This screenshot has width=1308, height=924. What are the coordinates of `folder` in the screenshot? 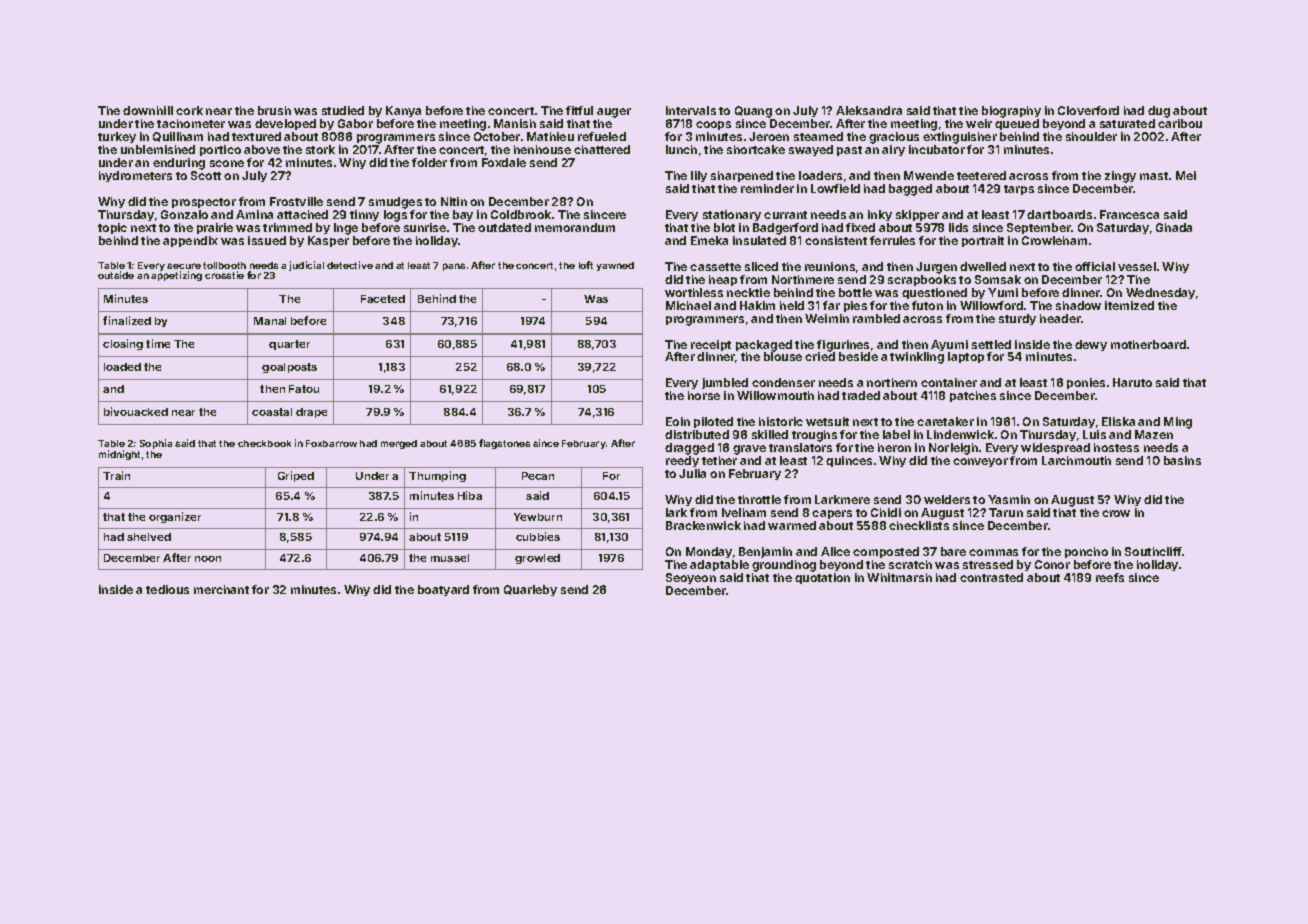 It's located at (429, 162).
